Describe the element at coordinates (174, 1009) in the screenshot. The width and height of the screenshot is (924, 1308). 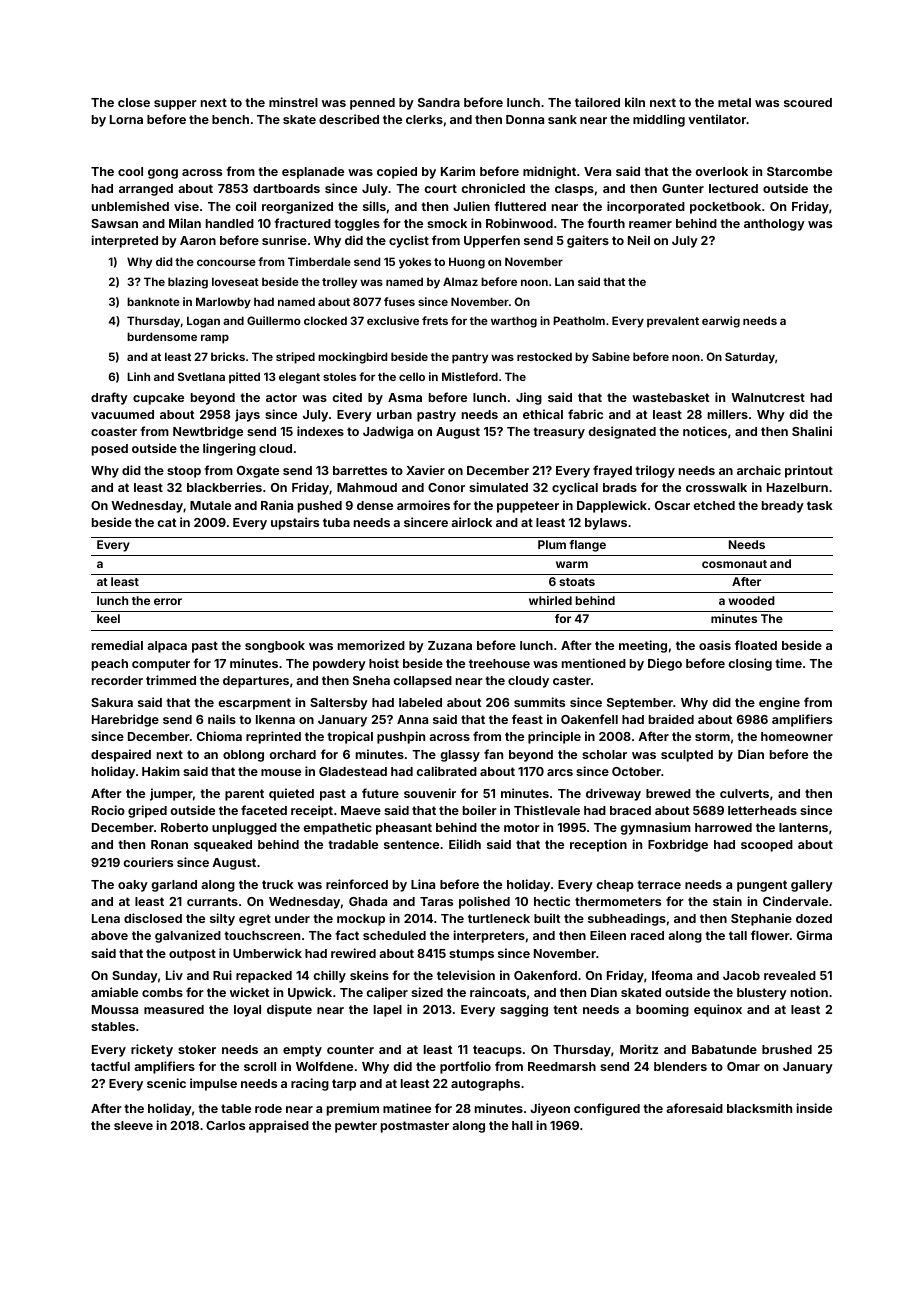
I see `measured` at that location.
